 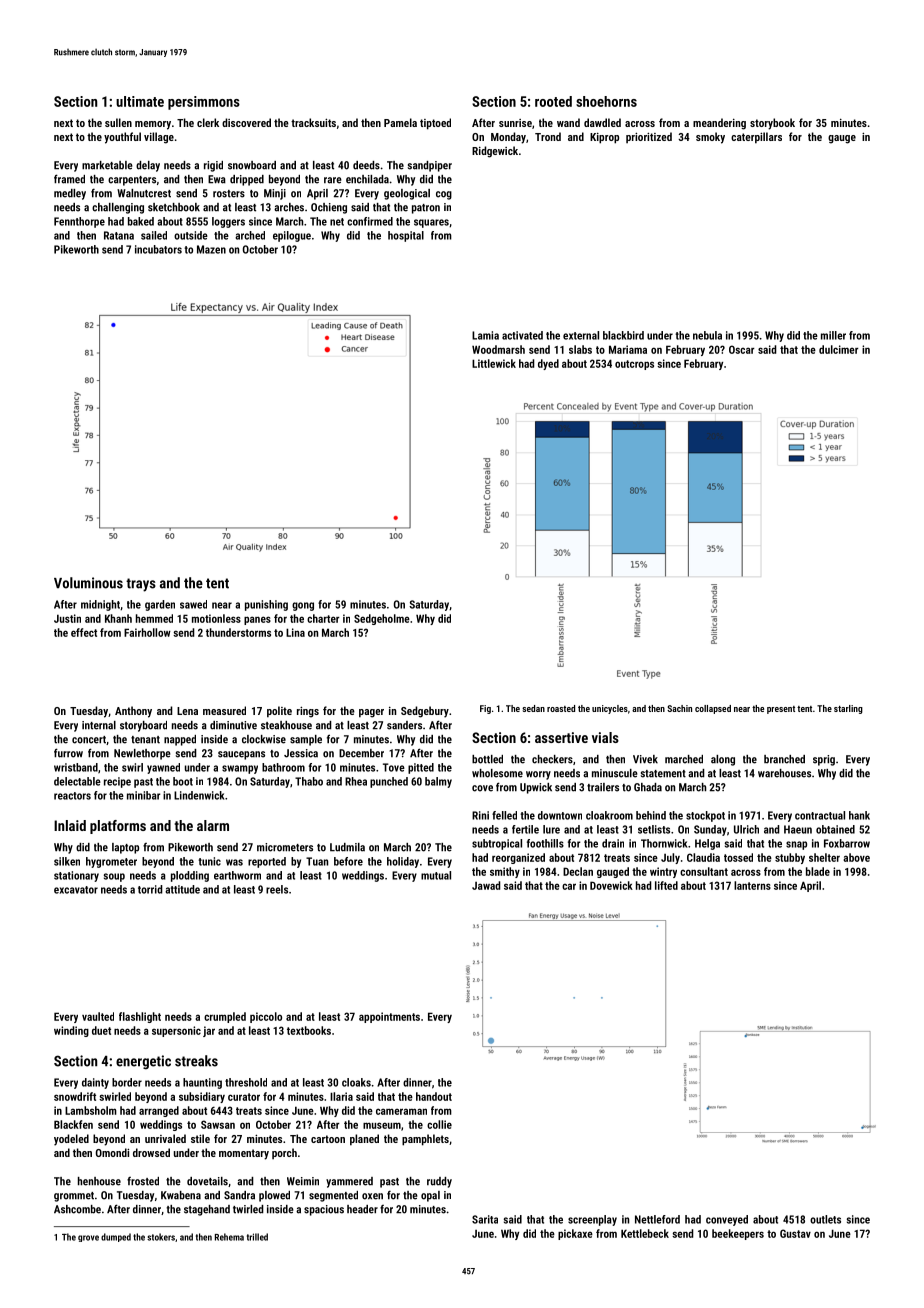 What do you see at coordinates (394, 767) in the screenshot?
I see `Tove` at bounding box center [394, 767].
